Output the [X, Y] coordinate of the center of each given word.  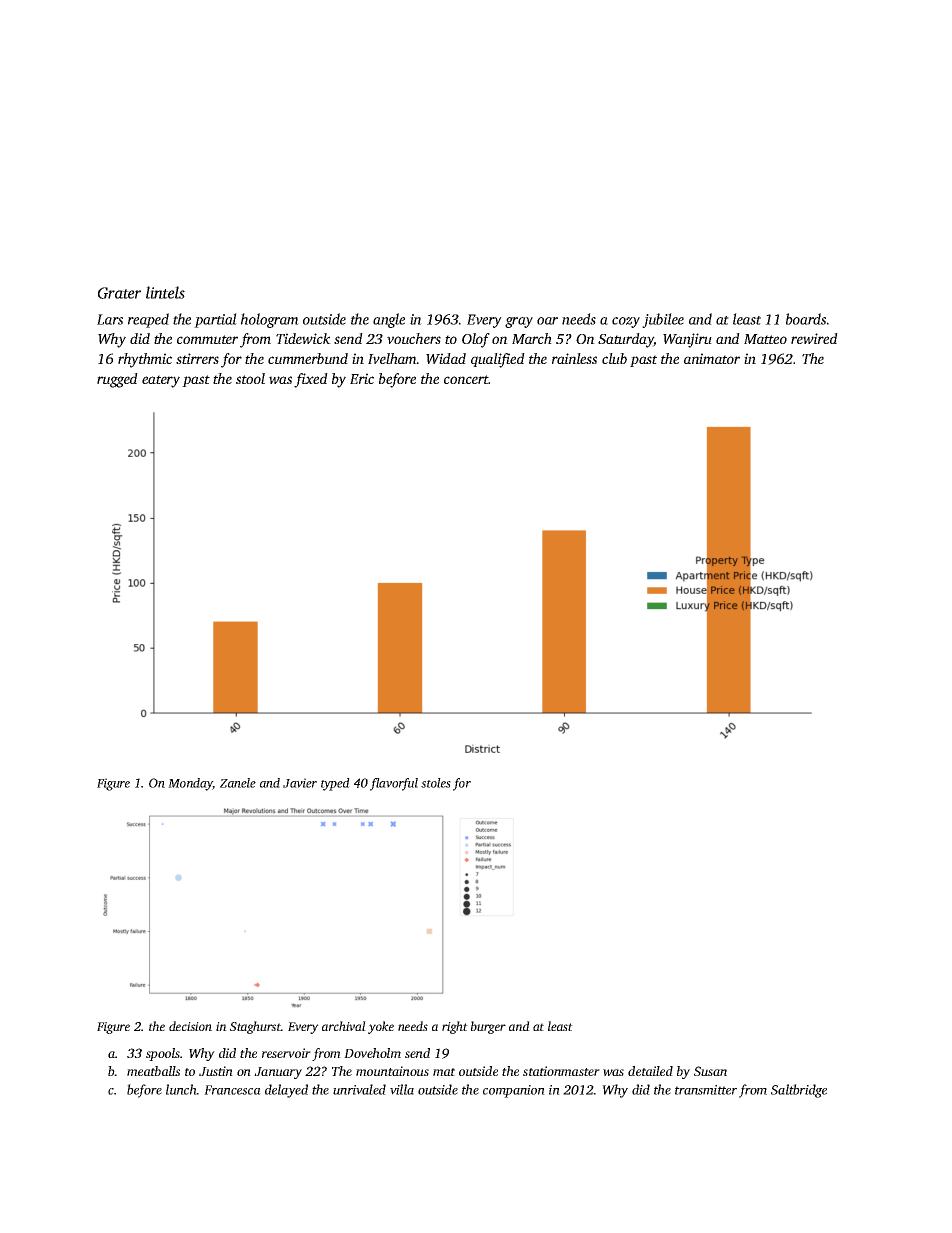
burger [488, 1027]
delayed [286, 1091]
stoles [436, 783]
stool [250, 378]
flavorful [394, 784]
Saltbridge [799, 1091]
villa [402, 1089]
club [614, 358]
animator [712, 358]
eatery [161, 381]
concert [466, 379]
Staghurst [255, 1027]
